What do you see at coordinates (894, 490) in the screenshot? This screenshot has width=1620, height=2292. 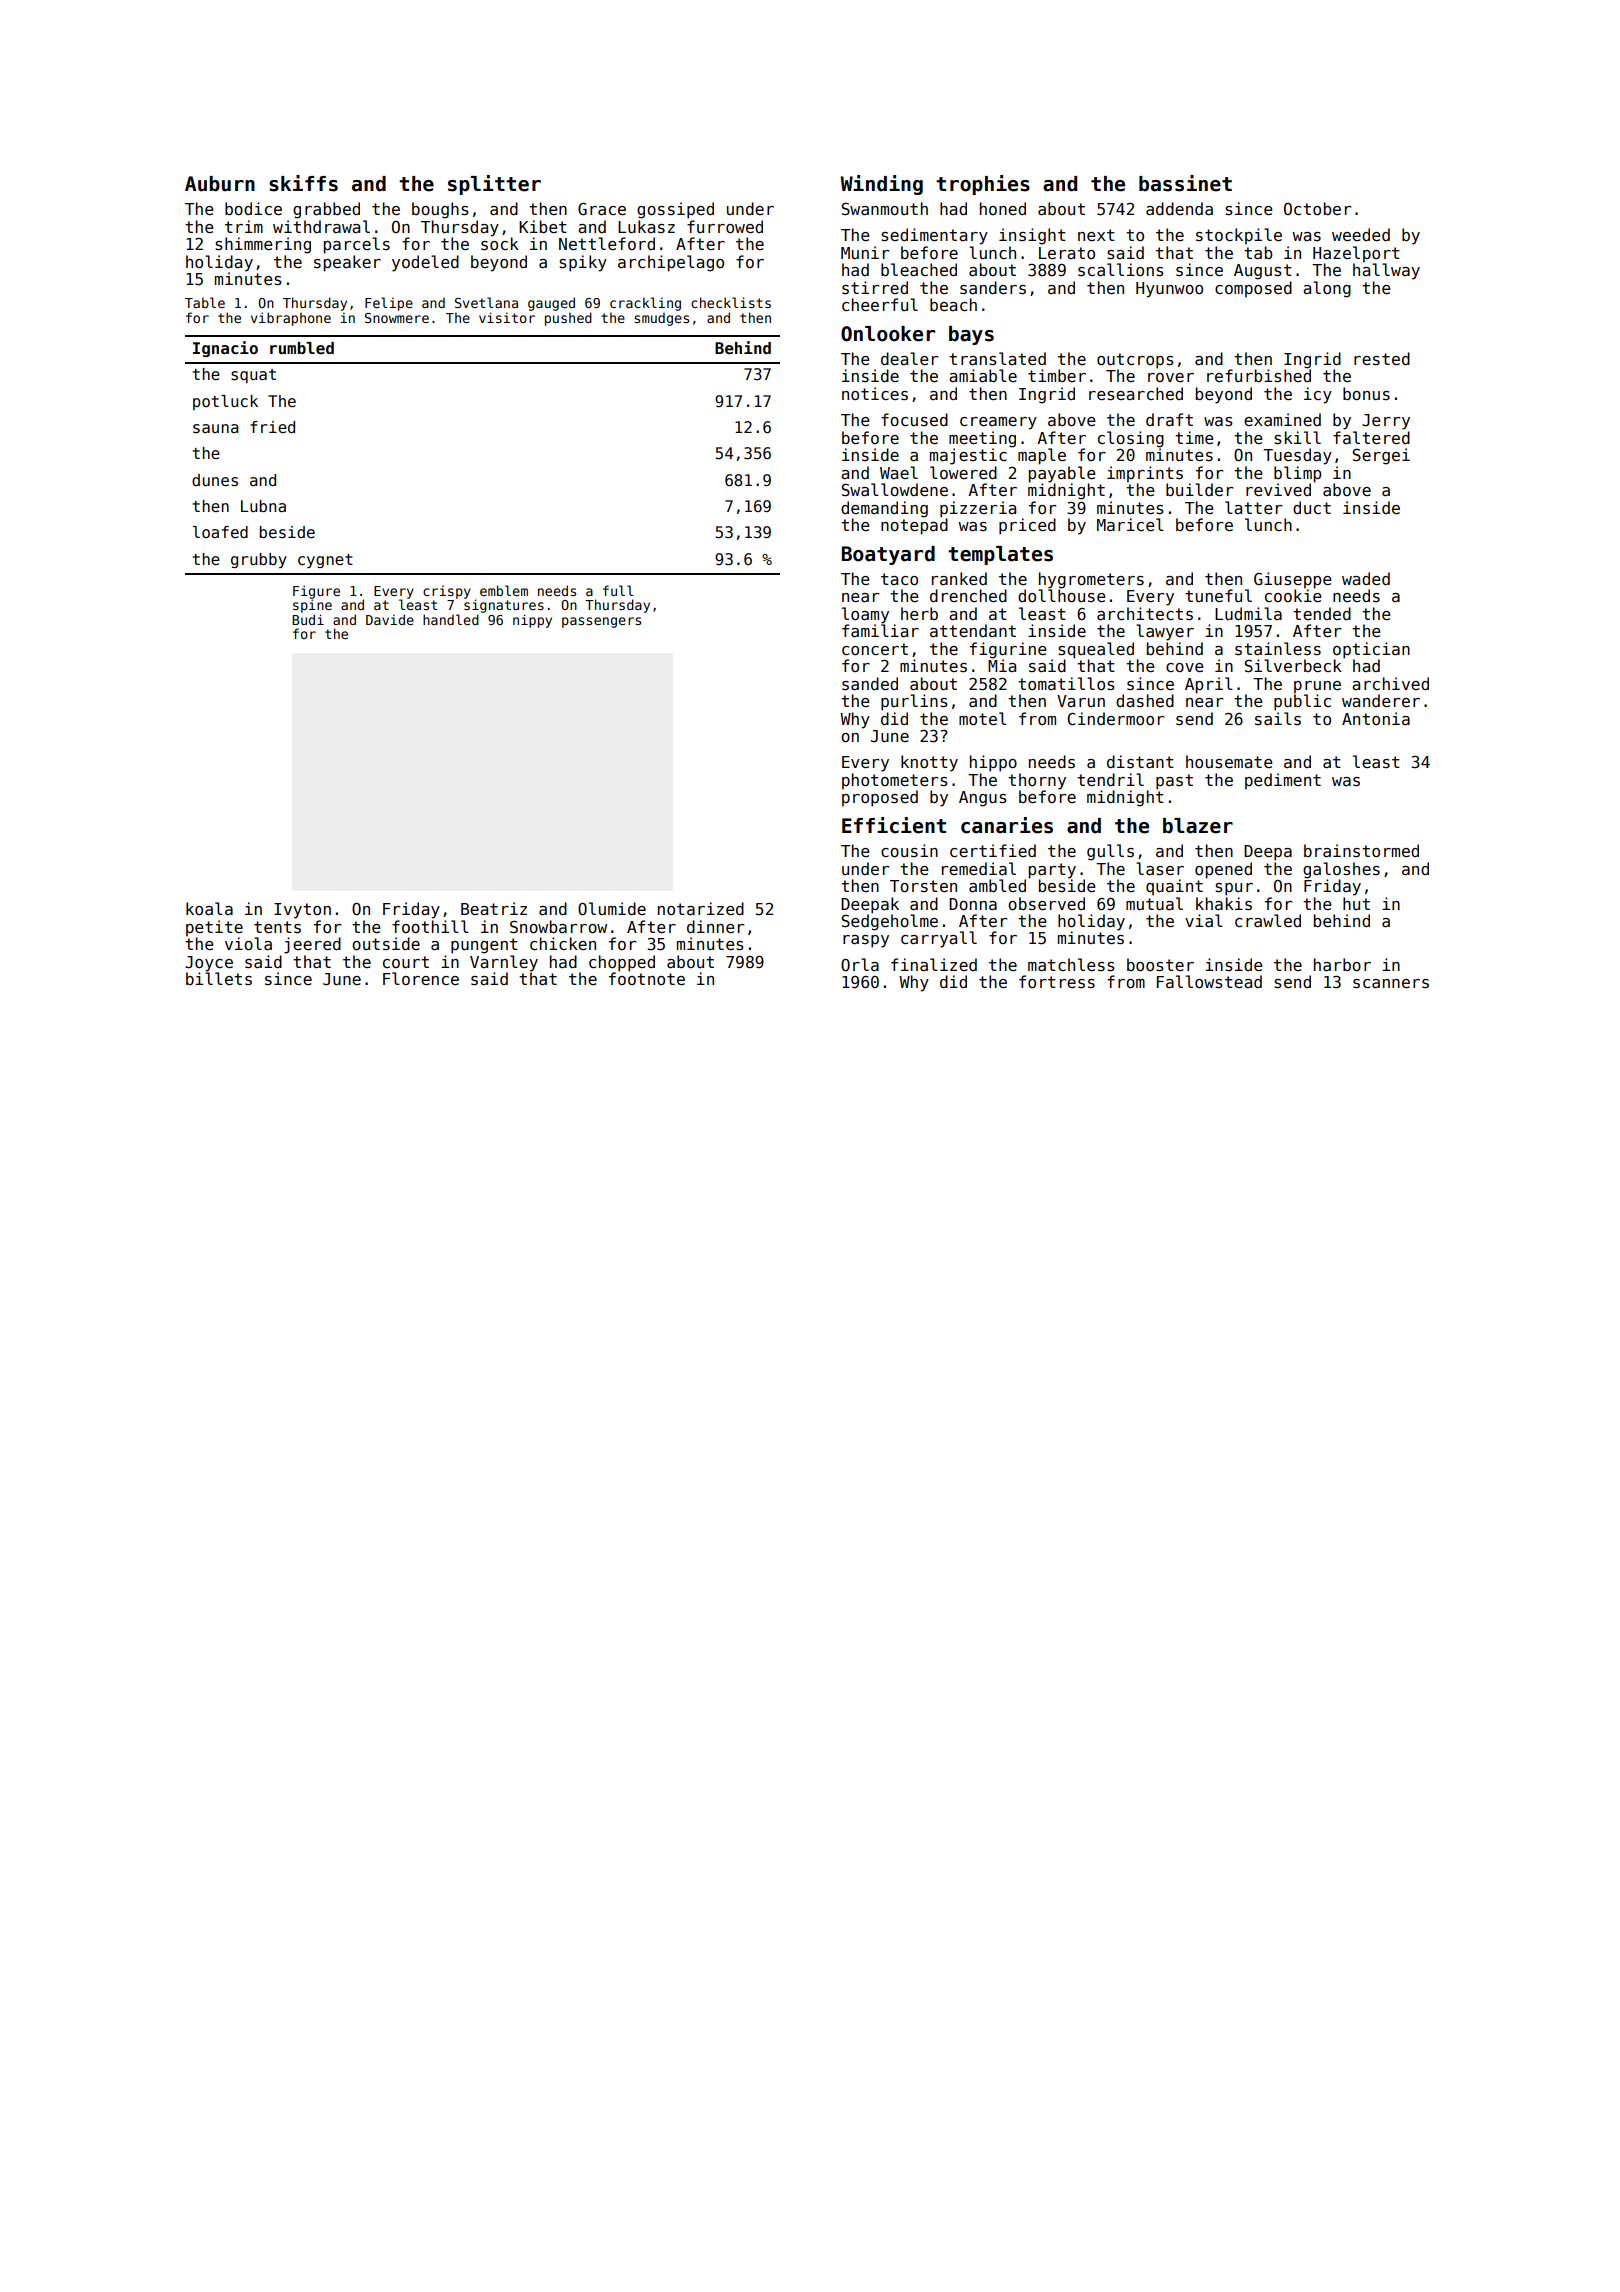 I see `Swallowdene` at bounding box center [894, 490].
